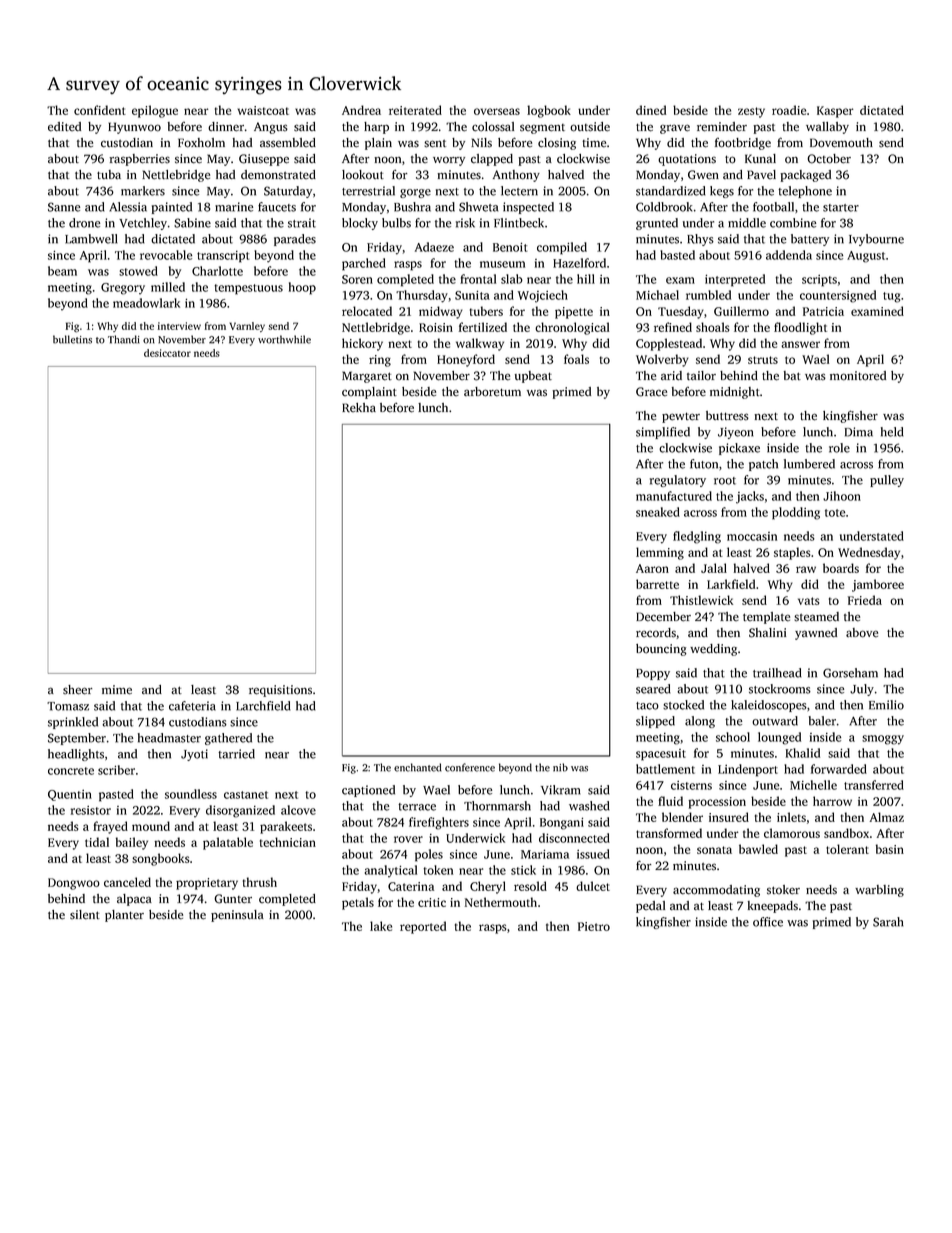 The image size is (952, 1233). I want to click on Ivybourne, so click(876, 240).
